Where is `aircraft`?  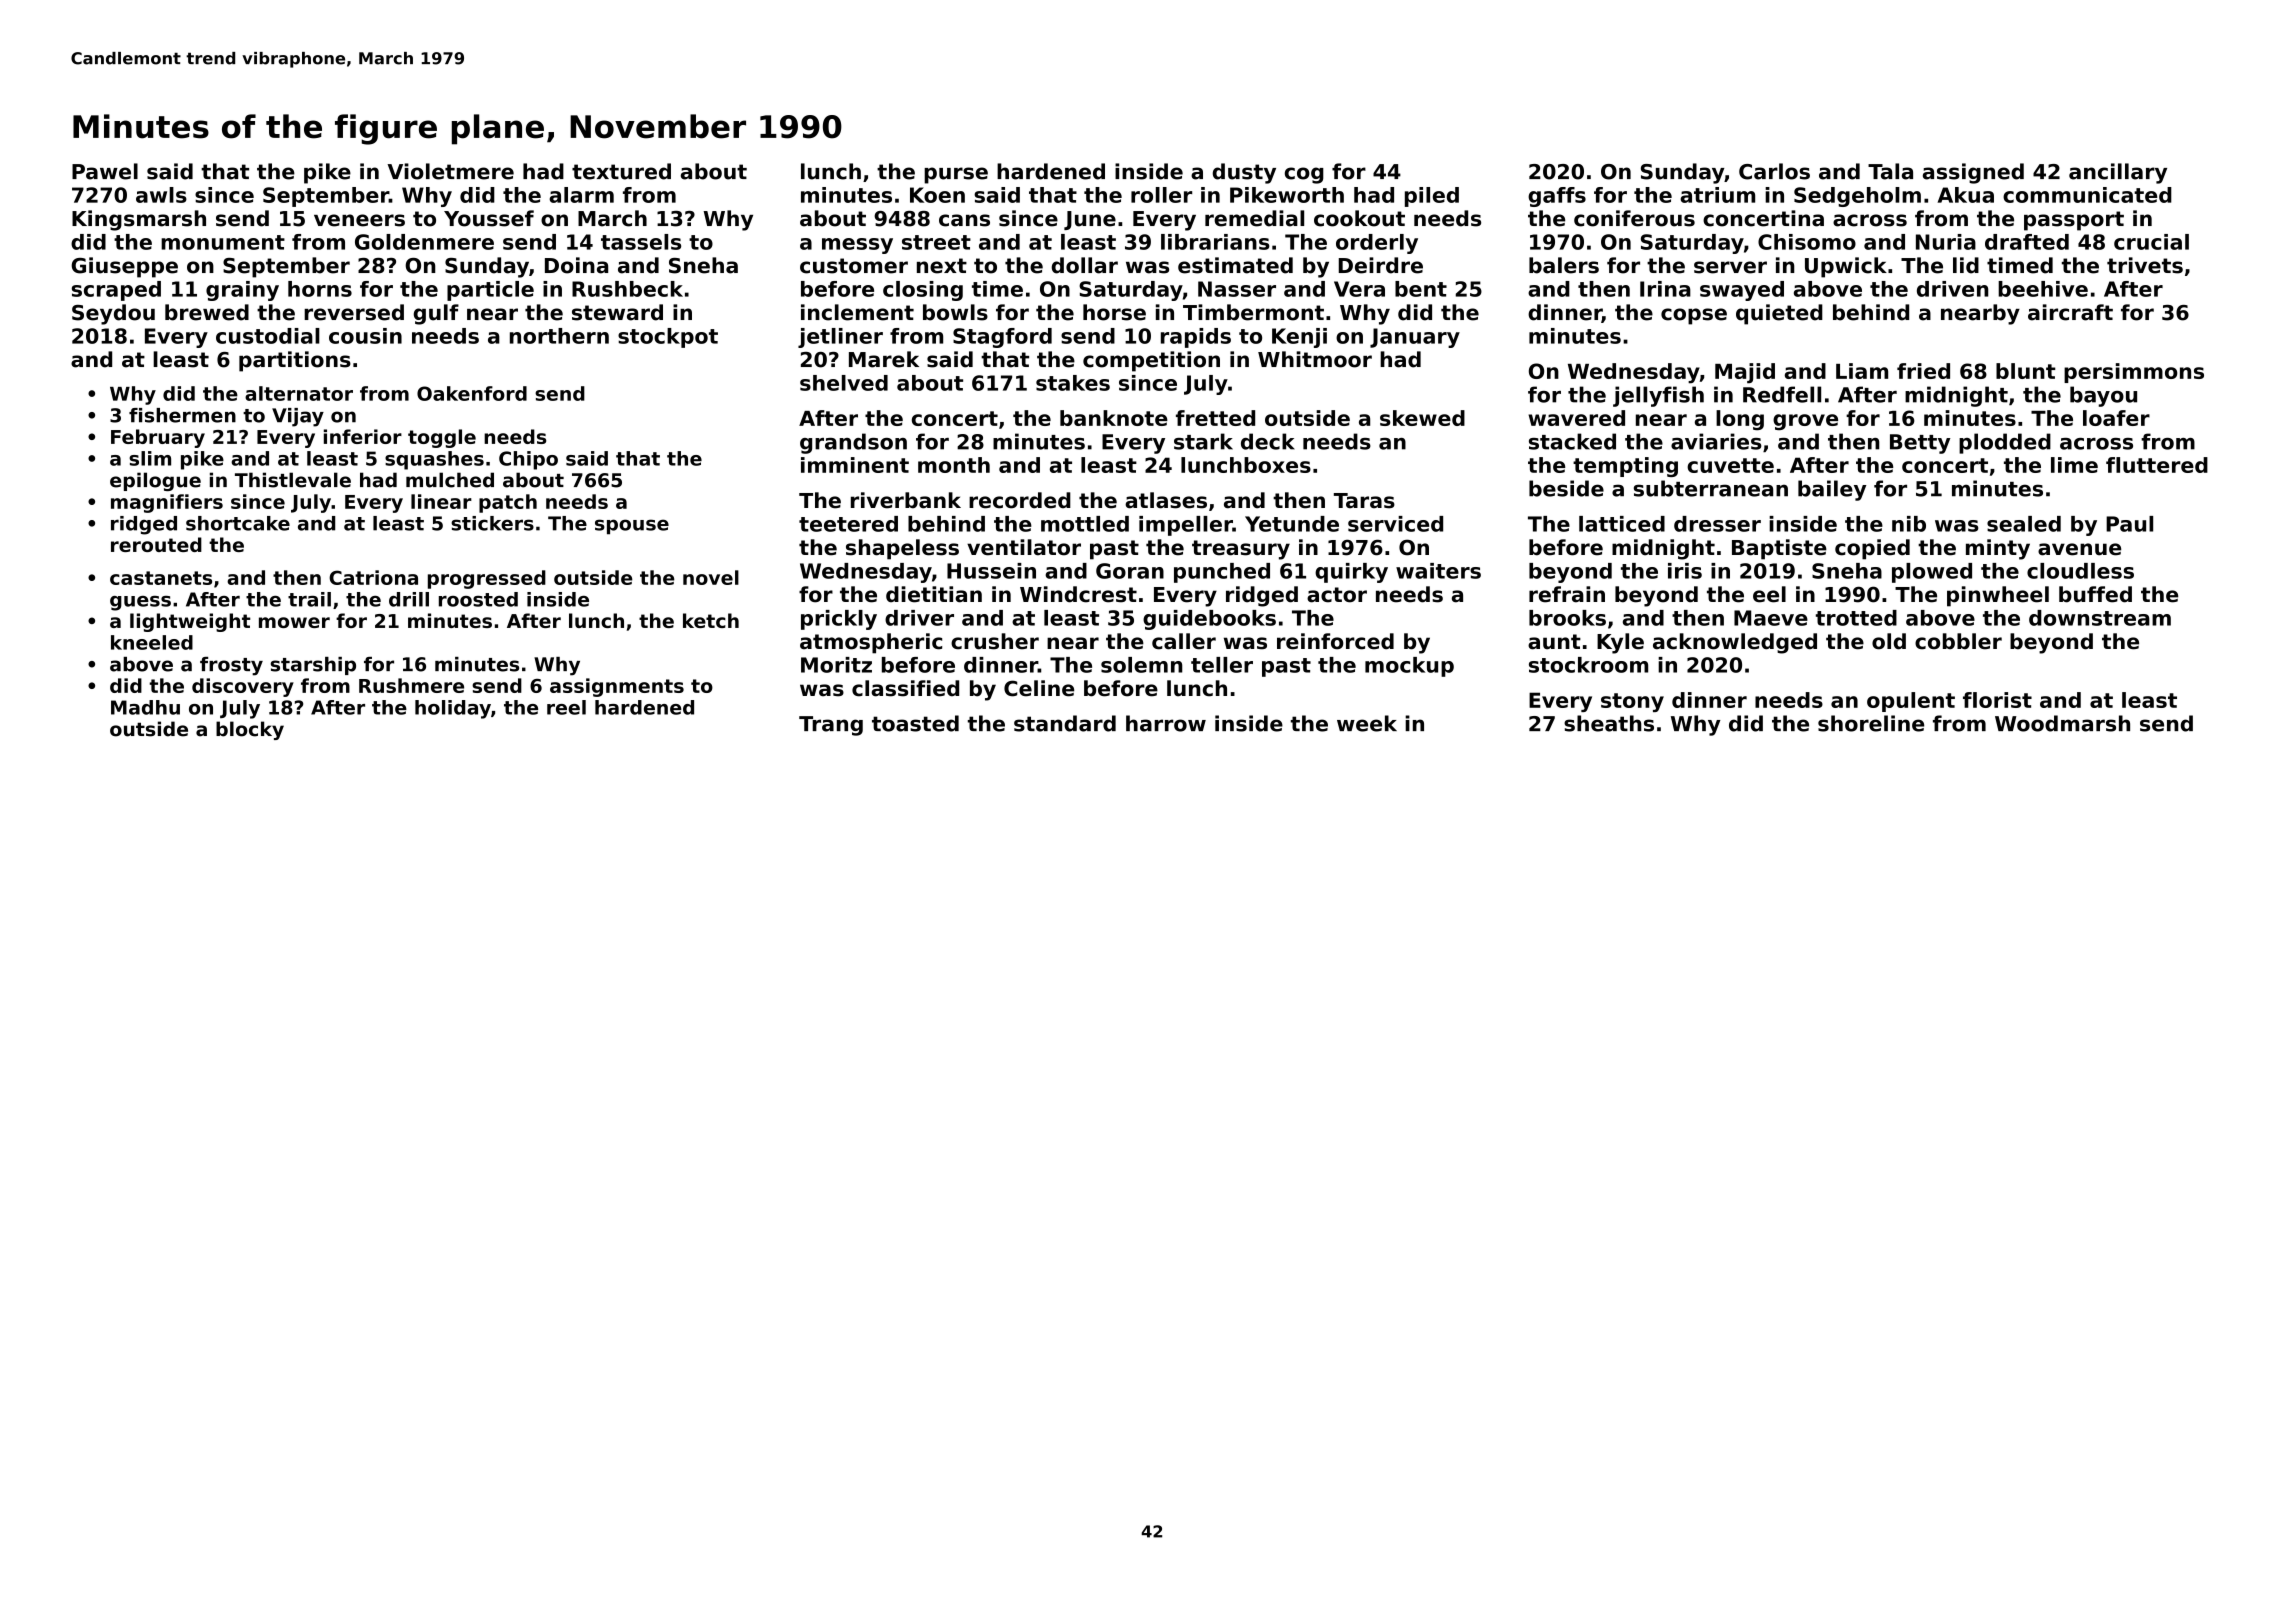
aircraft is located at coordinates (2070, 312).
